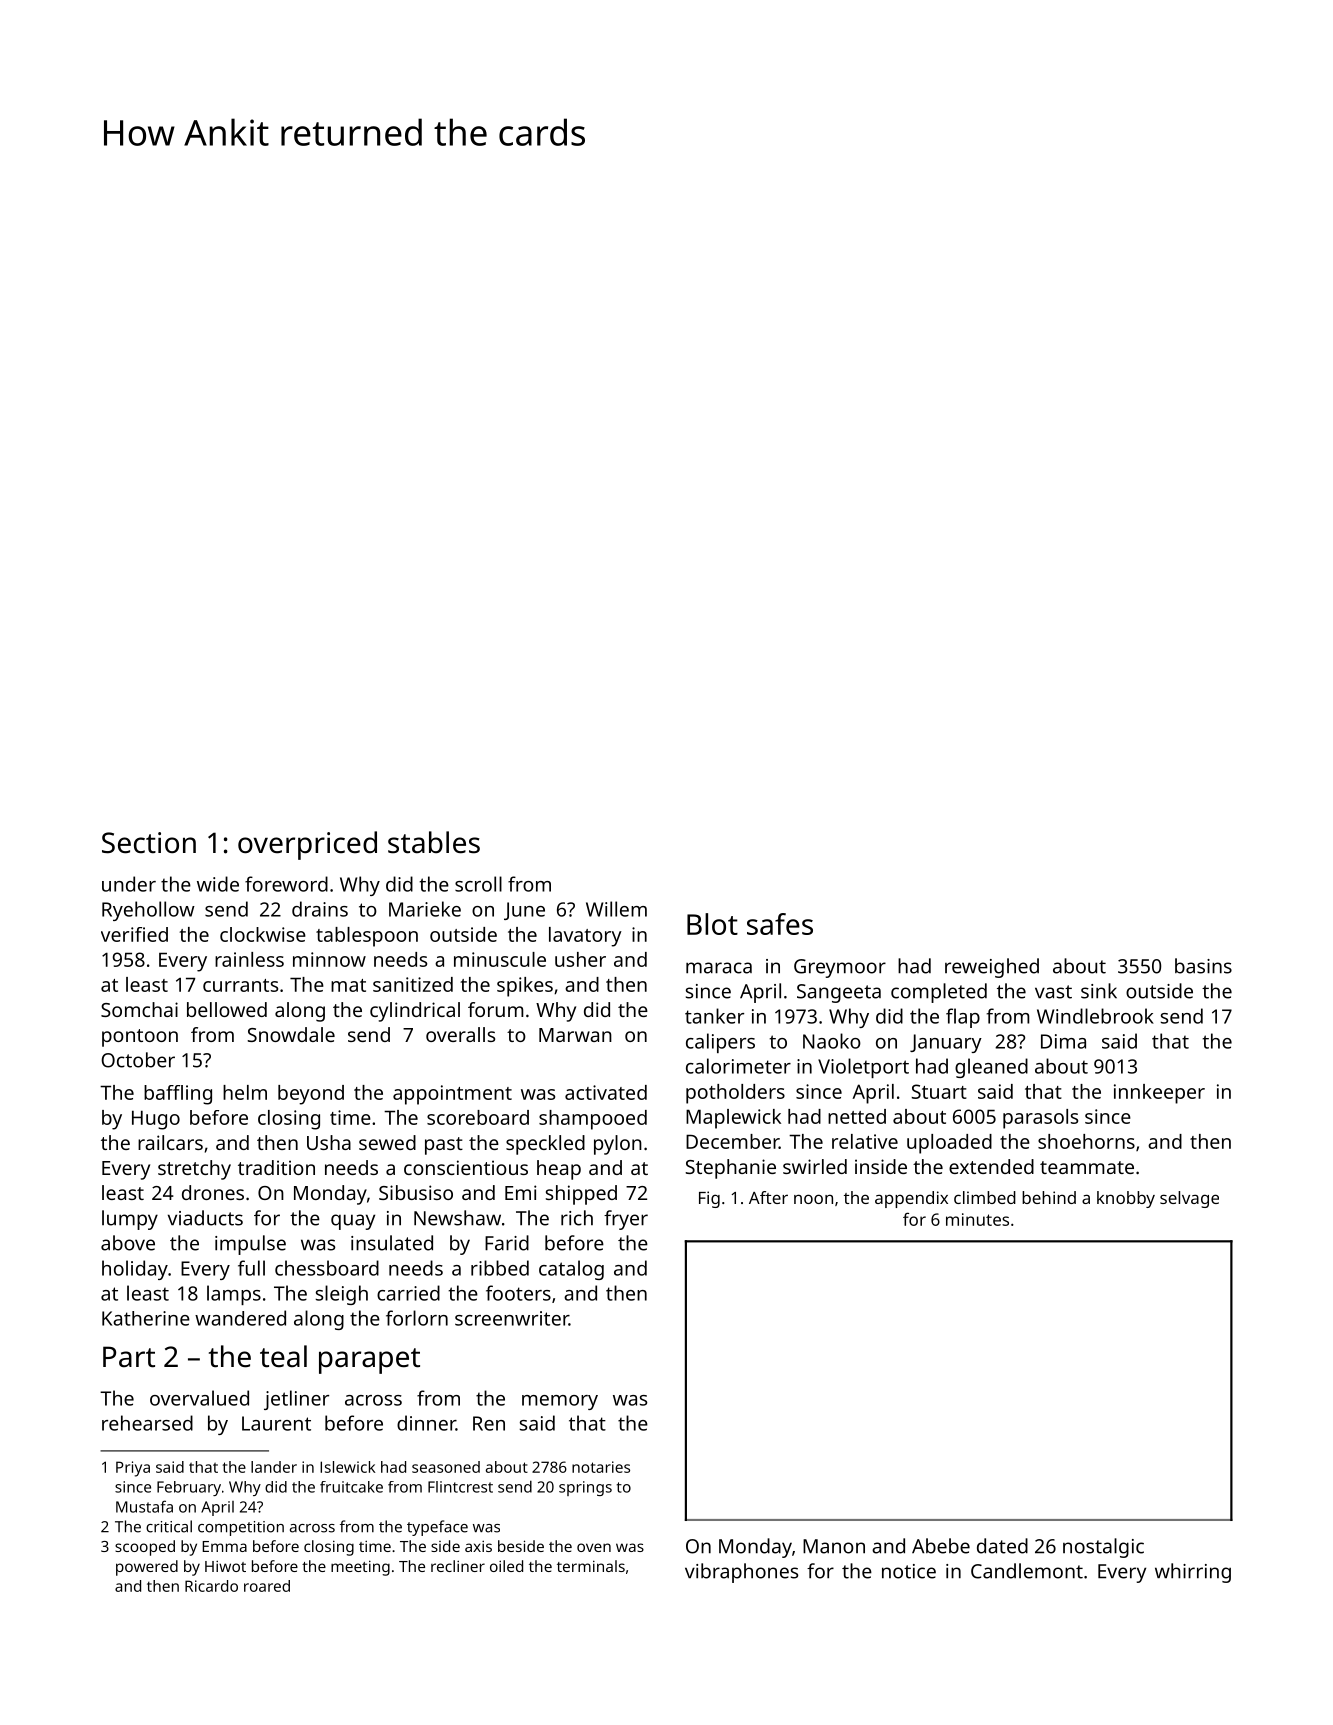 This screenshot has height=1725, width=1333. I want to click on uploaded, so click(949, 1144).
